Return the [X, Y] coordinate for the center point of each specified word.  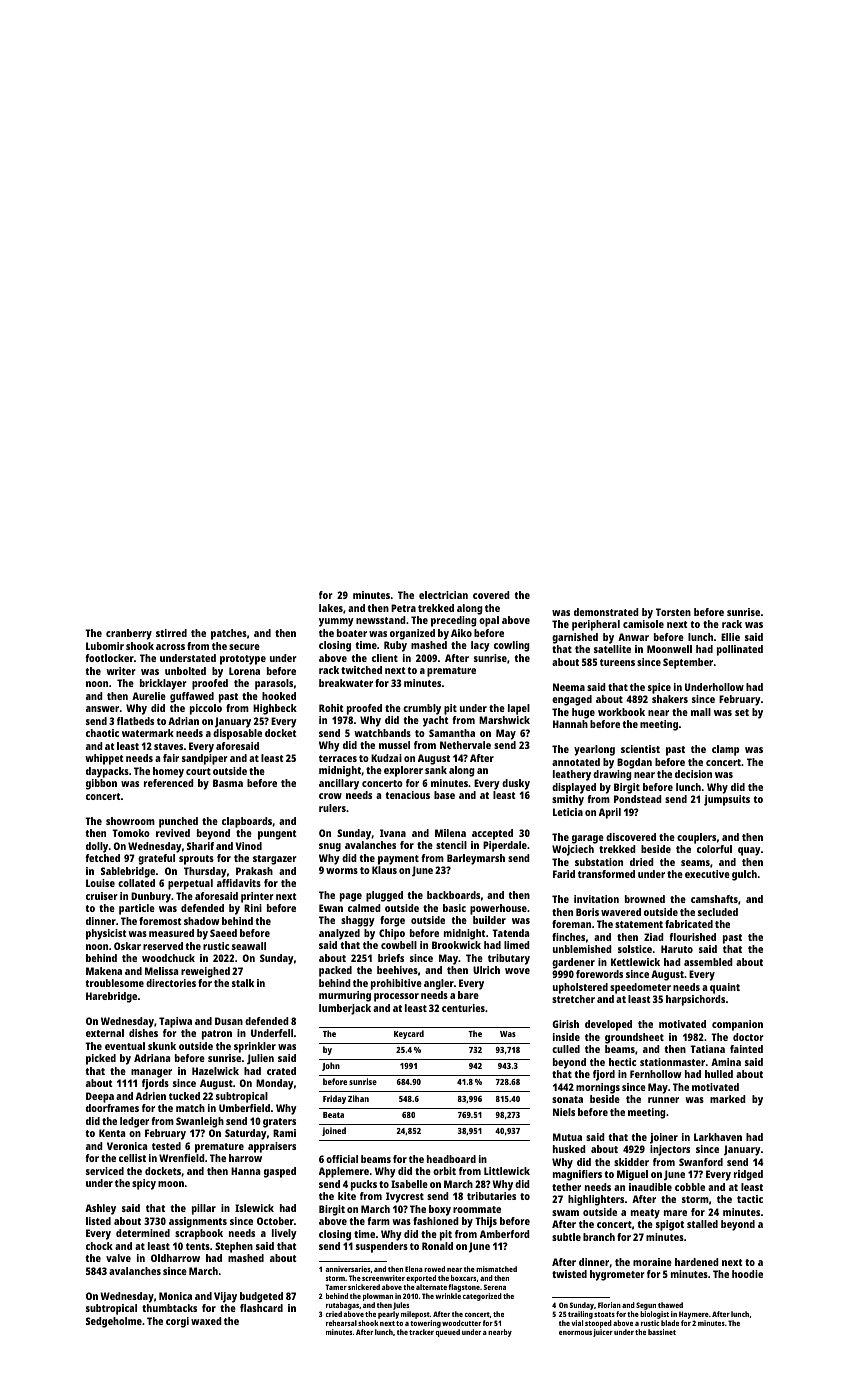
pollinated [740, 650]
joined [334, 1131]
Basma [228, 783]
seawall [249, 946]
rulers [332, 808]
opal [489, 621]
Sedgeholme [114, 1322]
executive [707, 874]
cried [334, 1314]
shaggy [358, 921]
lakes [331, 608]
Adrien [151, 1096]
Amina [726, 1062]
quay [749, 851]
